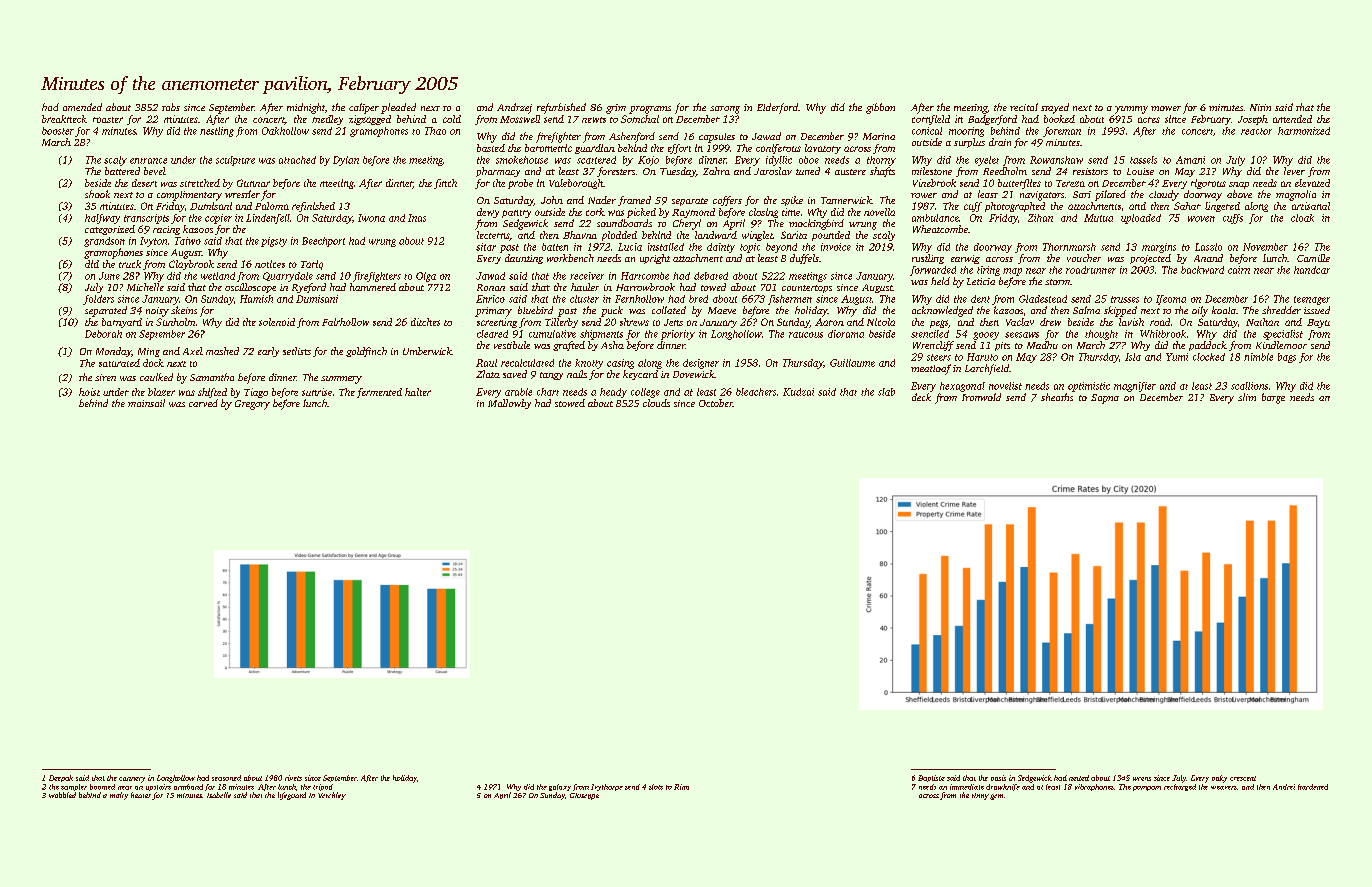 Image resolution: width=1372 pixels, height=887 pixels. I want to click on cannery, so click(132, 780).
